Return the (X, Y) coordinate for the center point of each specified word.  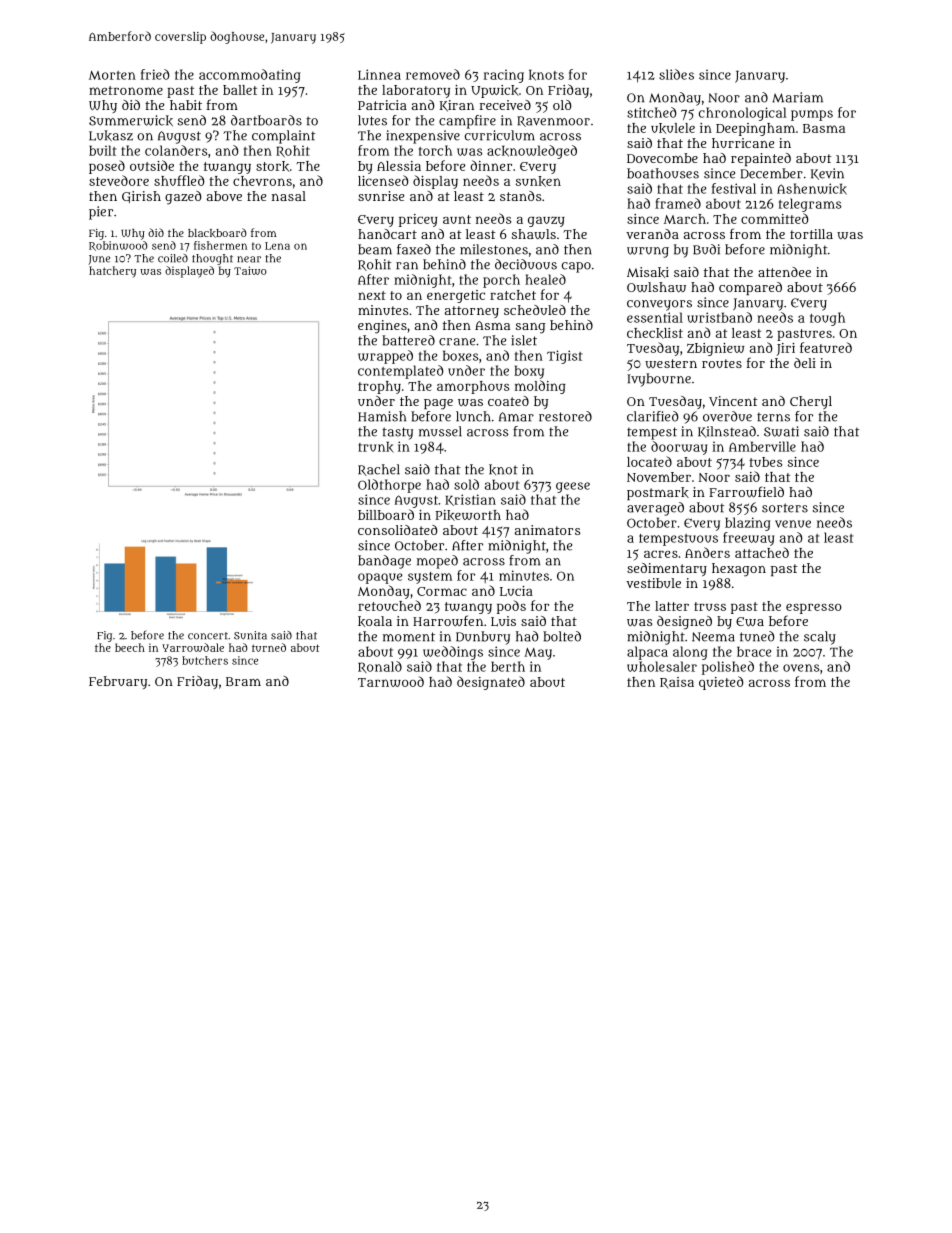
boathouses (663, 173)
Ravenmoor (553, 121)
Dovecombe (662, 158)
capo (576, 267)
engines (382, 327)
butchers (205, 660)
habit (186, 105)
